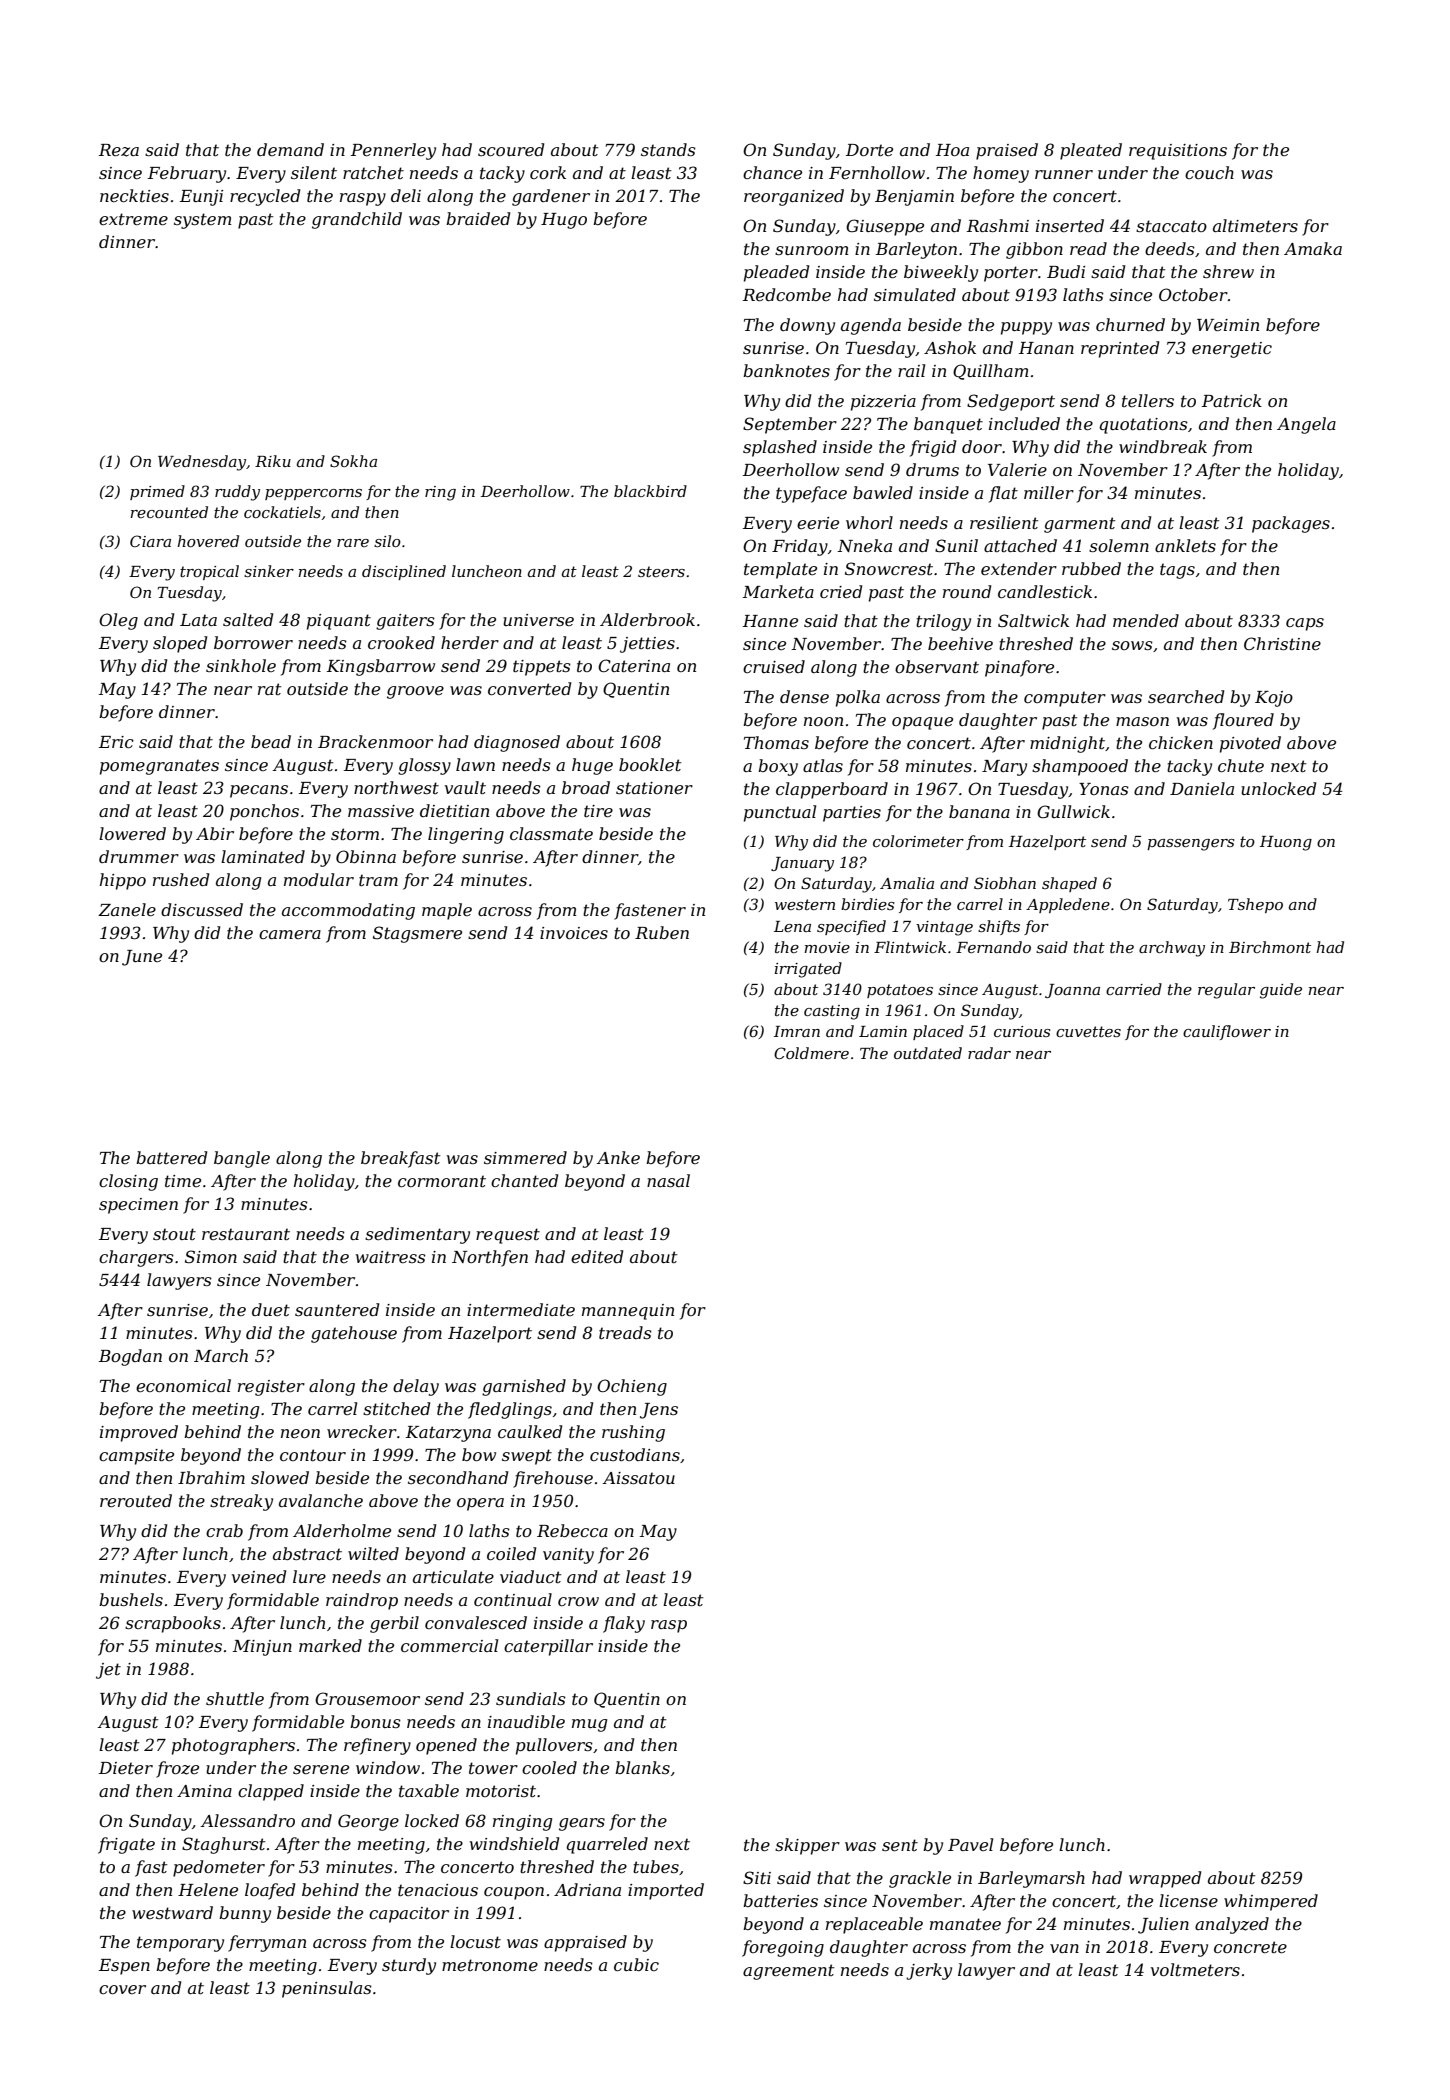  What do you see at coordinates (1227, 1032) in the image?
I see `cauliflower` at bounding box center [1227, 1032].
